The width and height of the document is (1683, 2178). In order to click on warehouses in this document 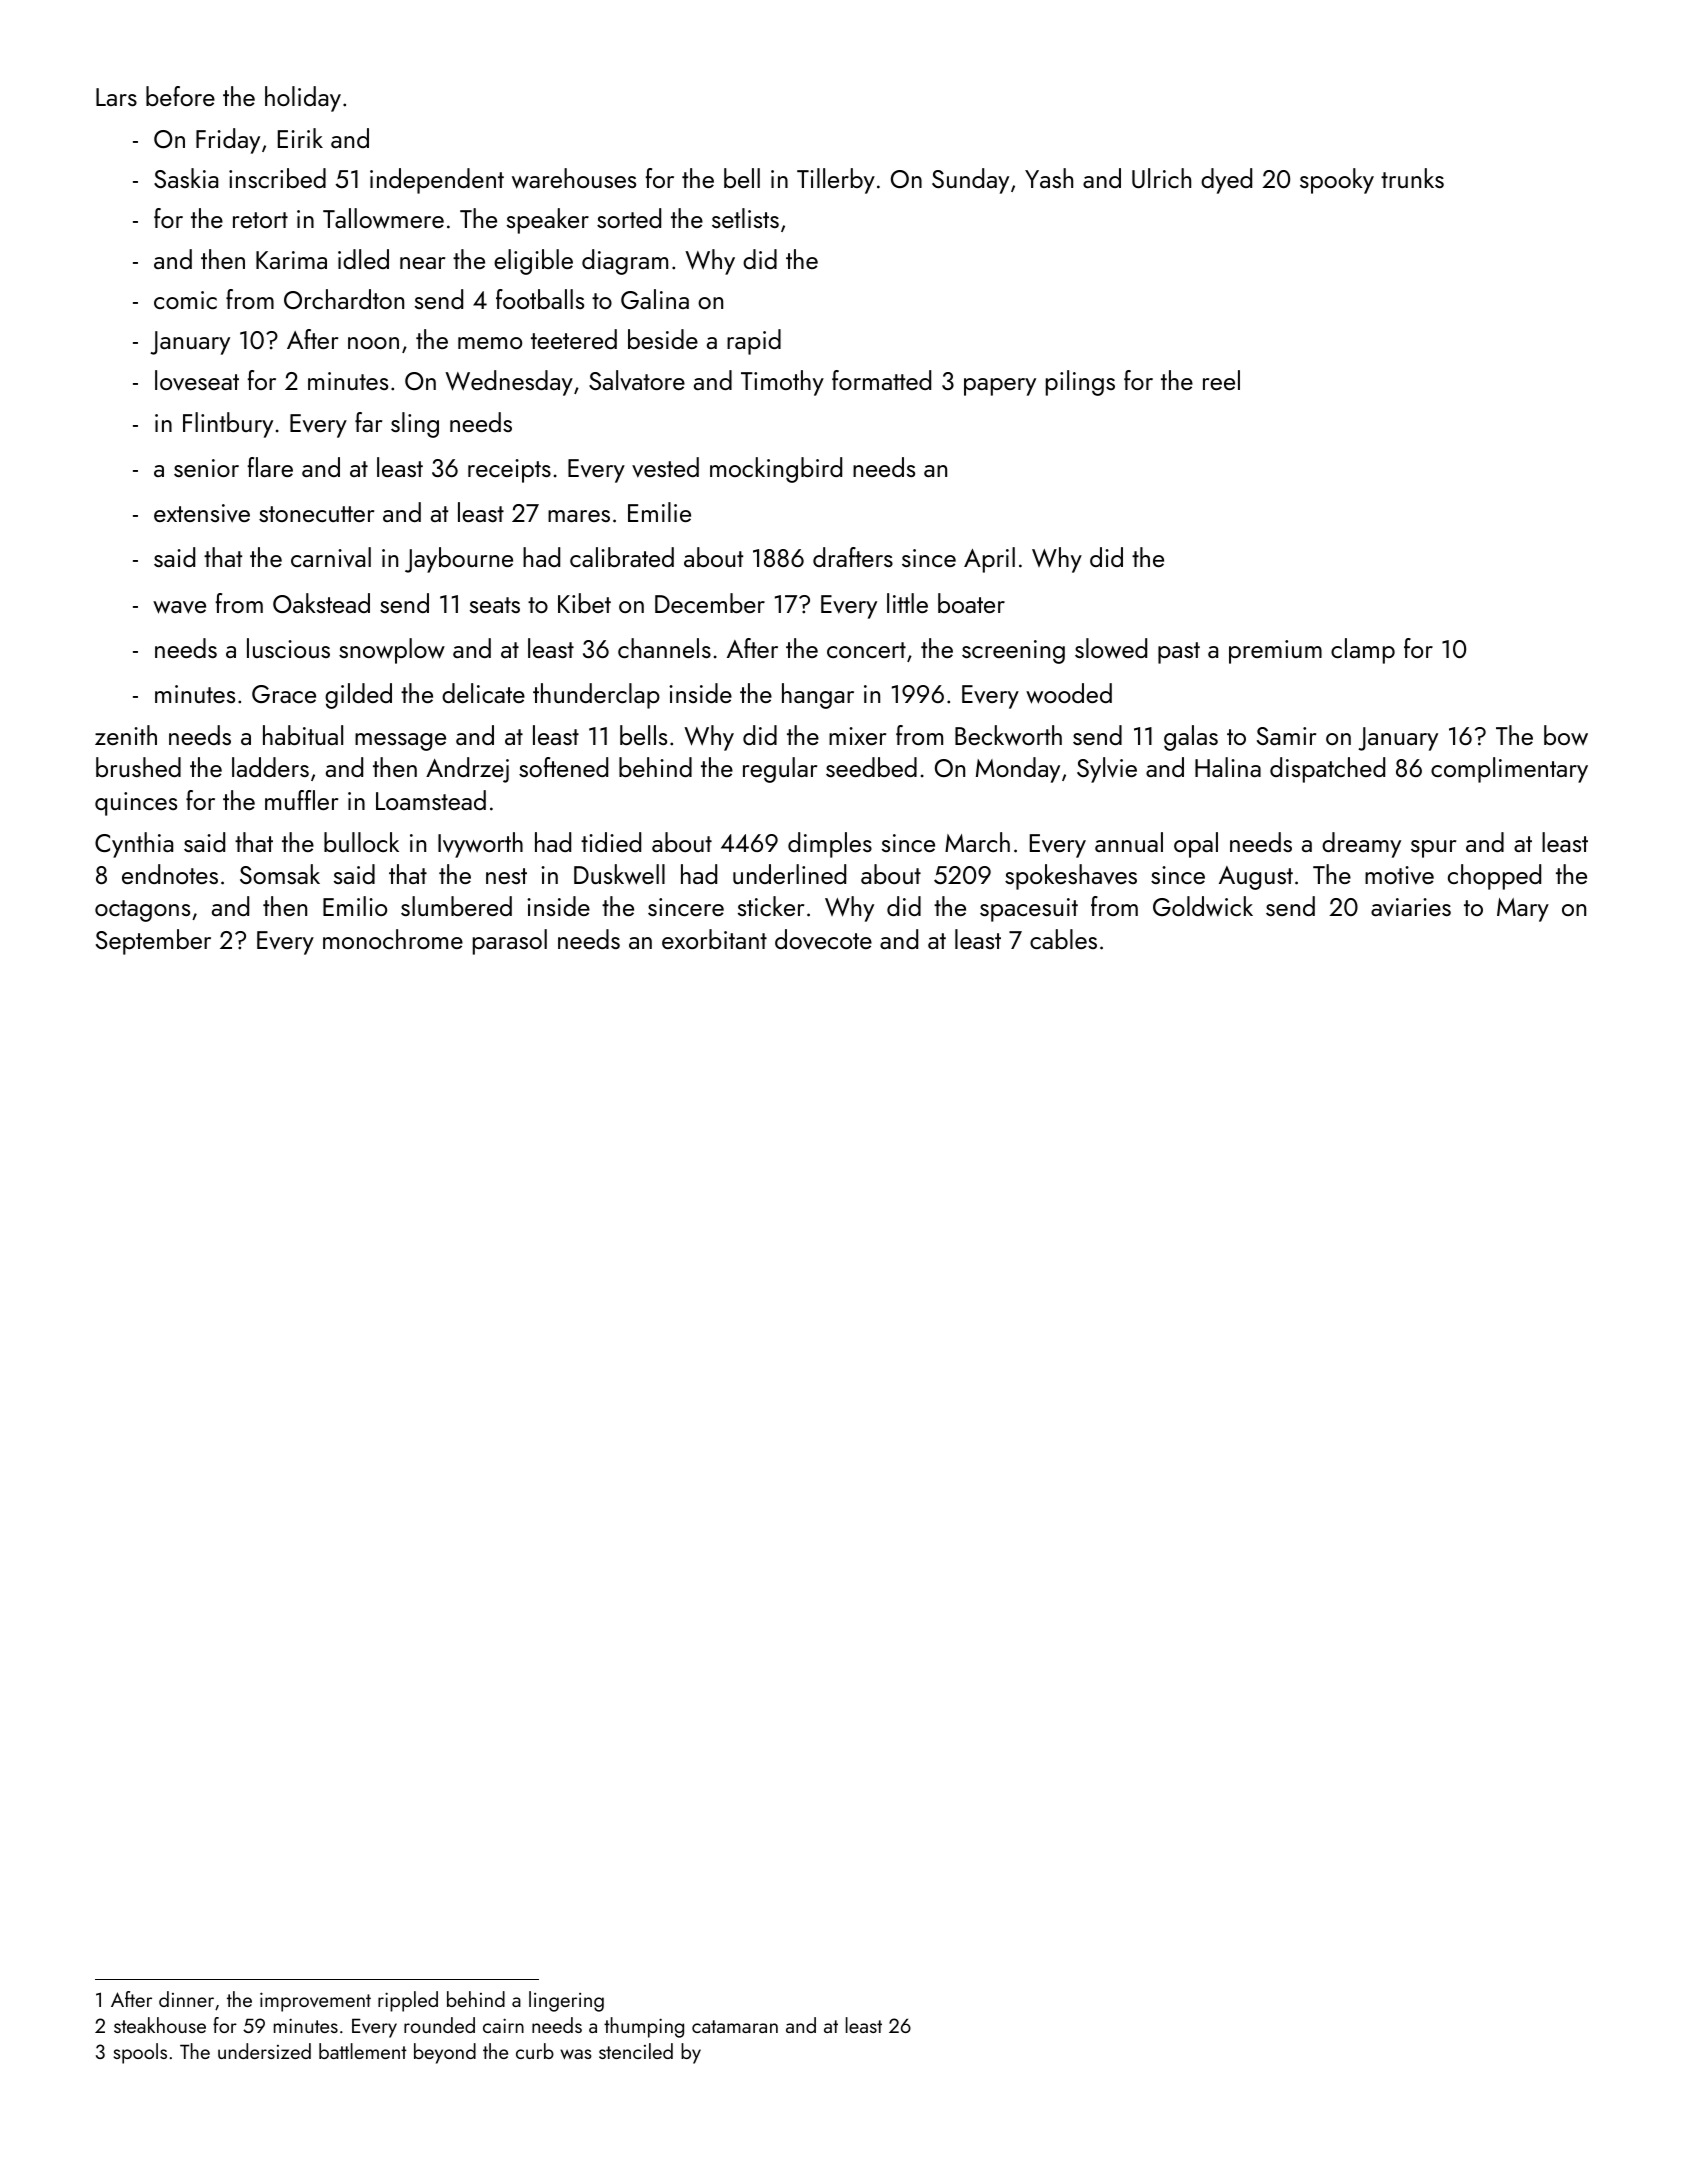, I will do `click(574, 178)`.
